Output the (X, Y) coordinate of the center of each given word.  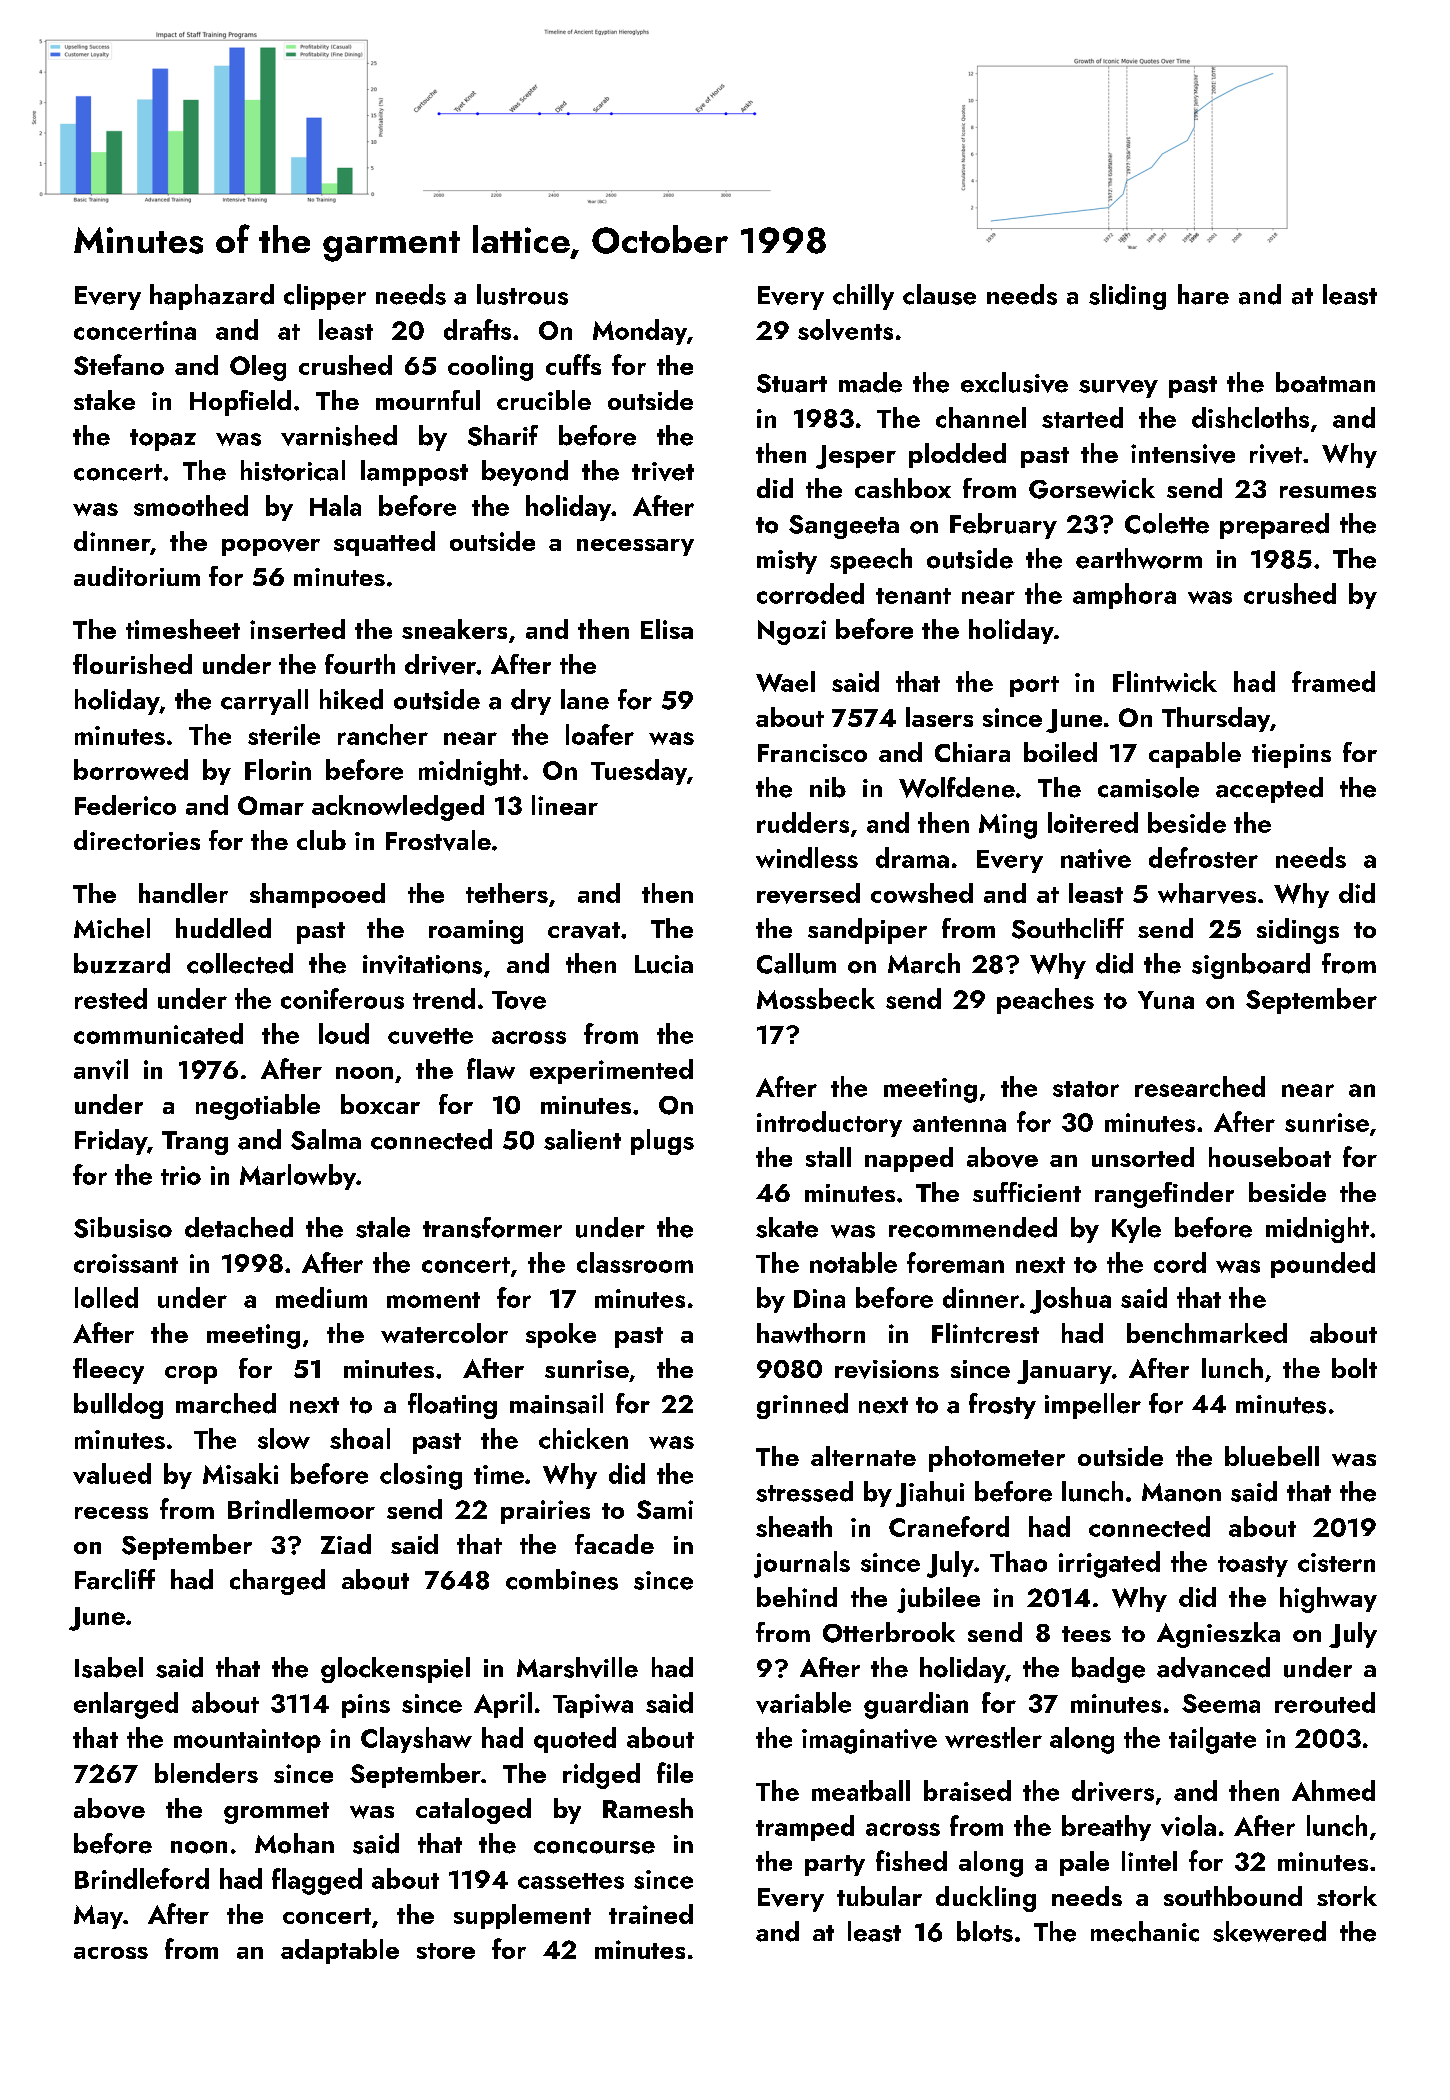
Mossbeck (816, 998)
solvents (845, 329)
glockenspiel (395, 1670)
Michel (112, 928)
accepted (1269, 790)
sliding (1127, 297)
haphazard (212, 297)
